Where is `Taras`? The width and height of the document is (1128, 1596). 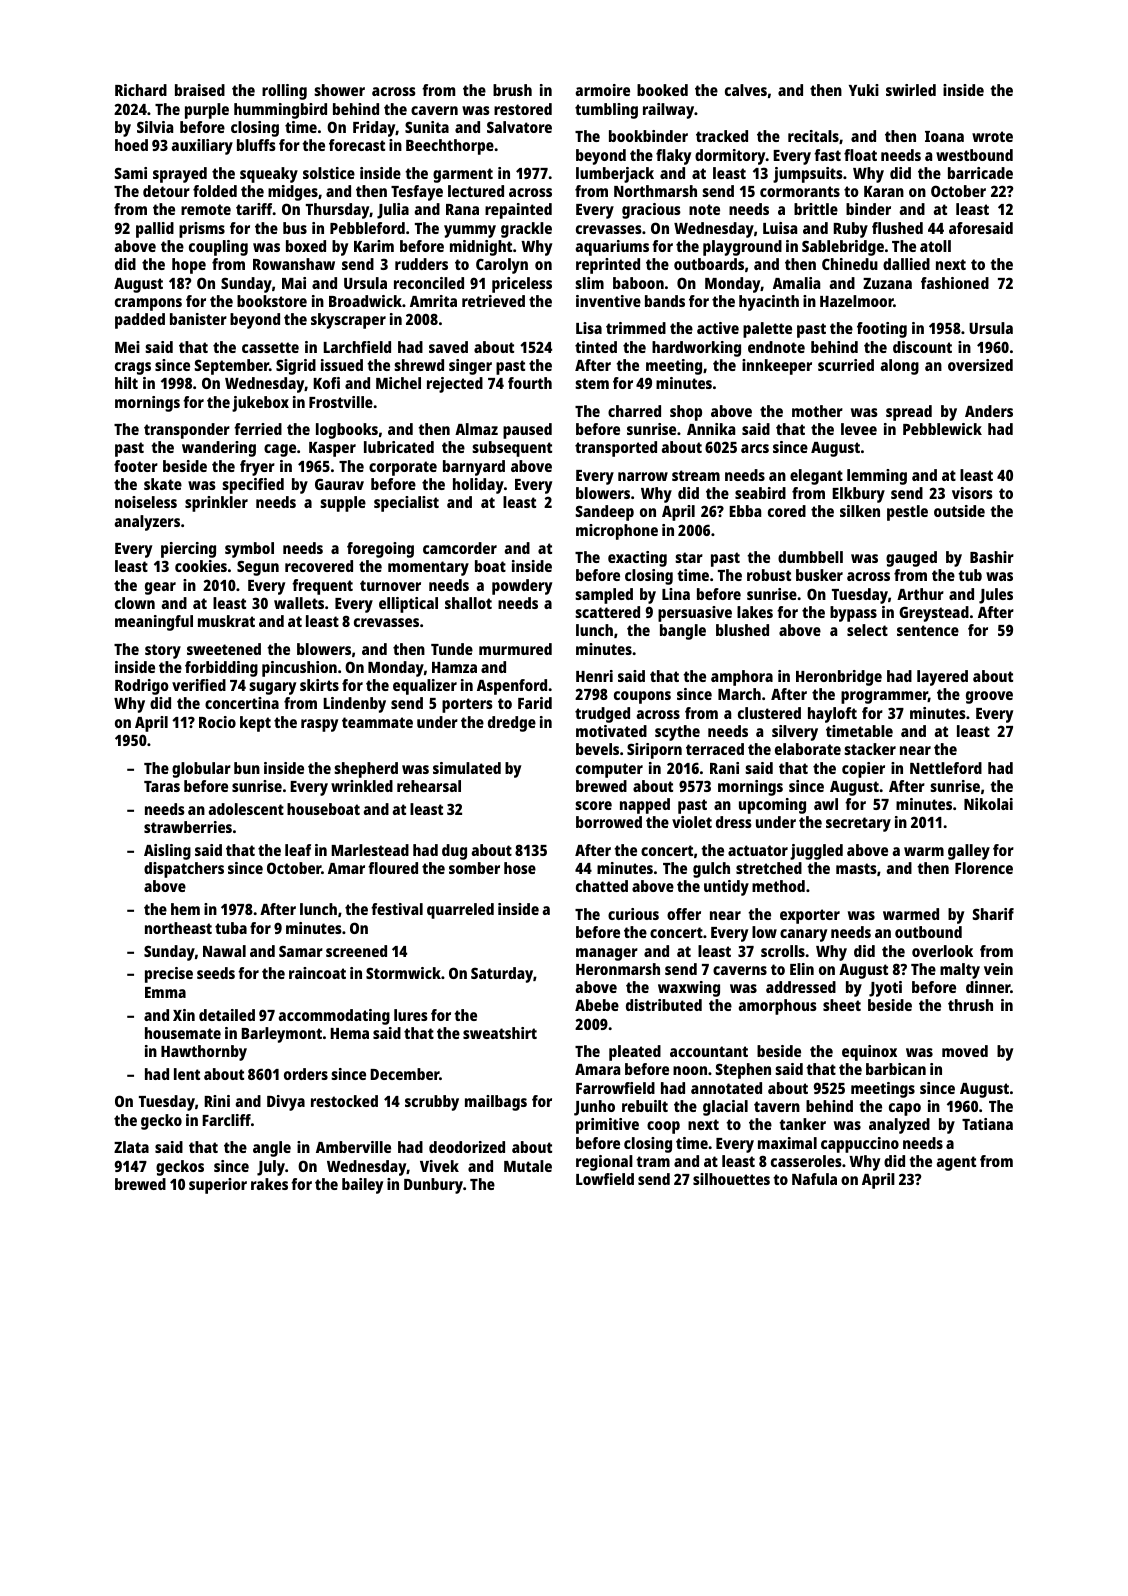 Taras is located at coordinates (162, 786).
